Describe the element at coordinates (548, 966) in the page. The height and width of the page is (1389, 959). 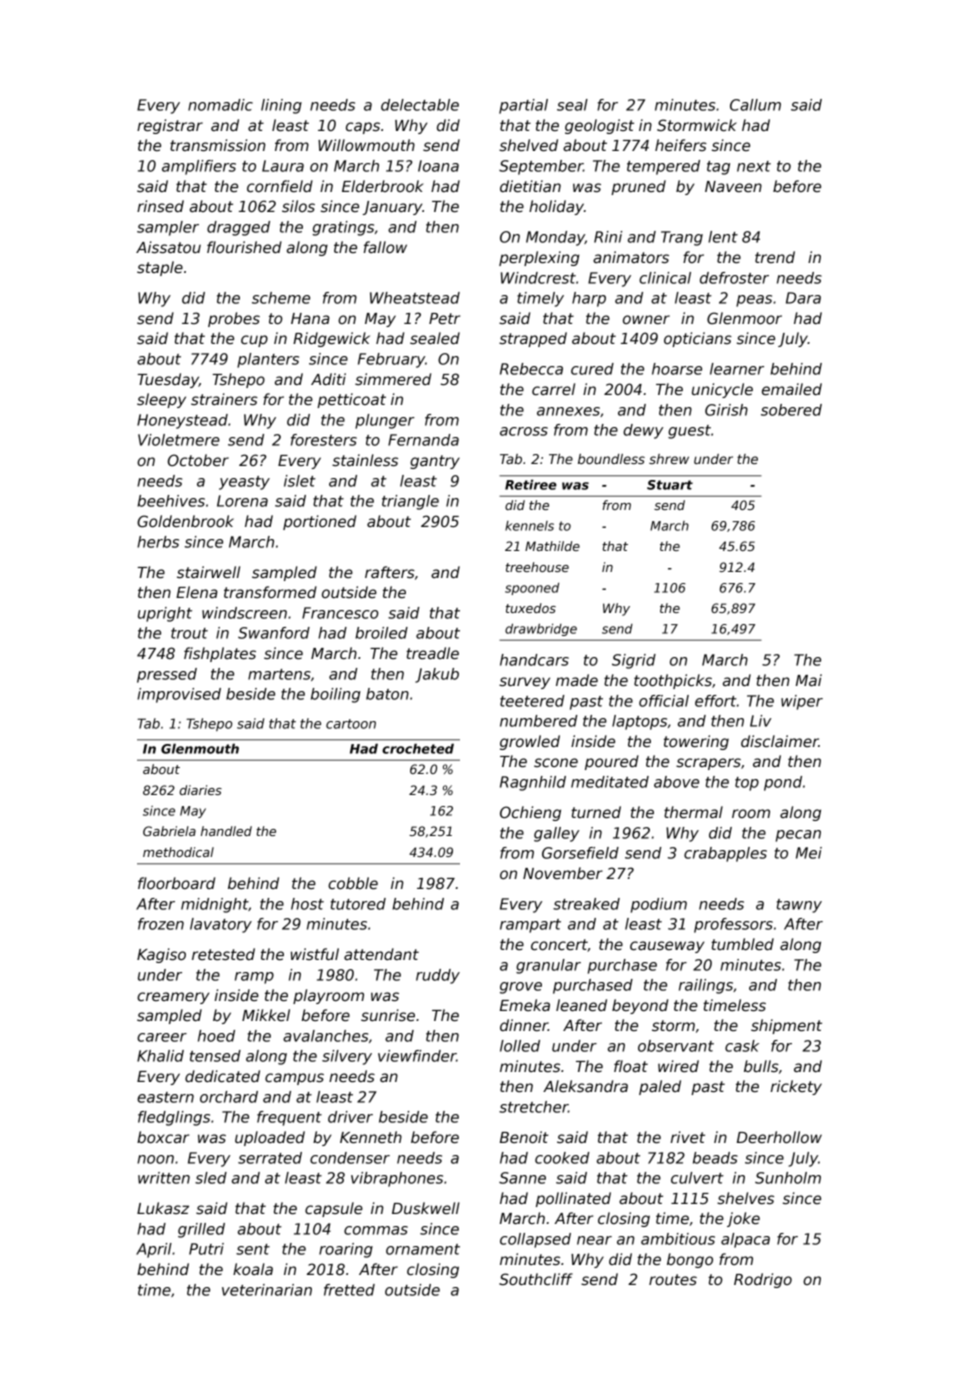
I see `granular` at that location.
